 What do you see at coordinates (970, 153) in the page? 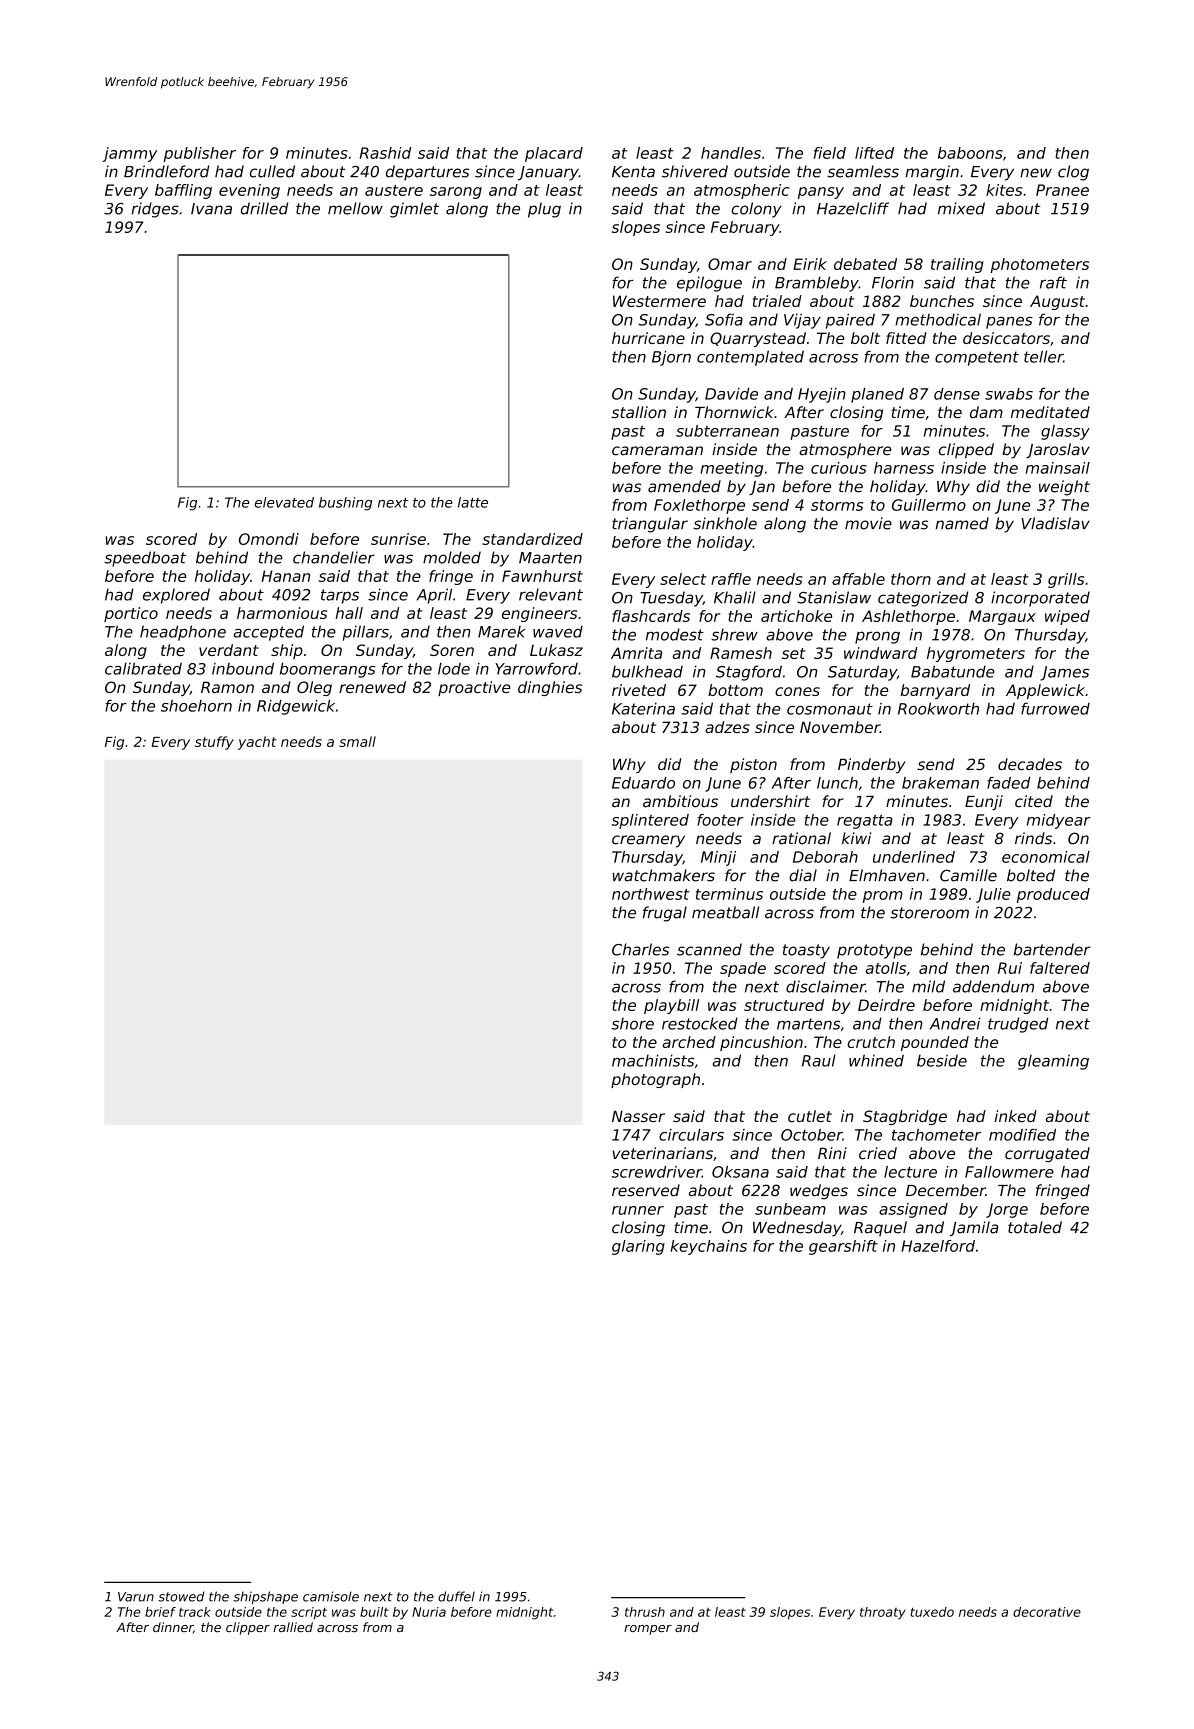
I see `baboons` at bounding box center [970, 153].
